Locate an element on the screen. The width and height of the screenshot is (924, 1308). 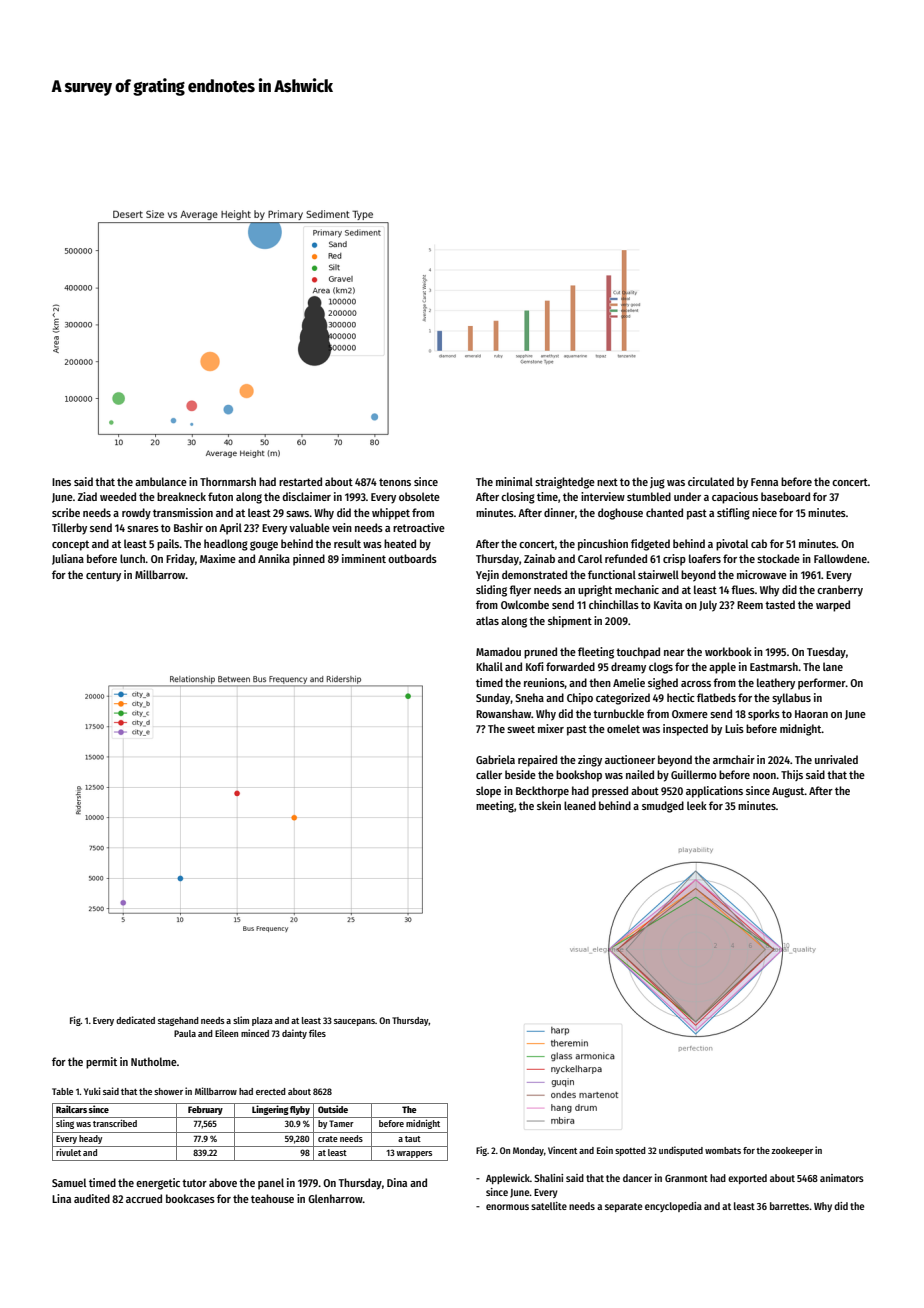
tenons is located at coordinates (395, 482).
